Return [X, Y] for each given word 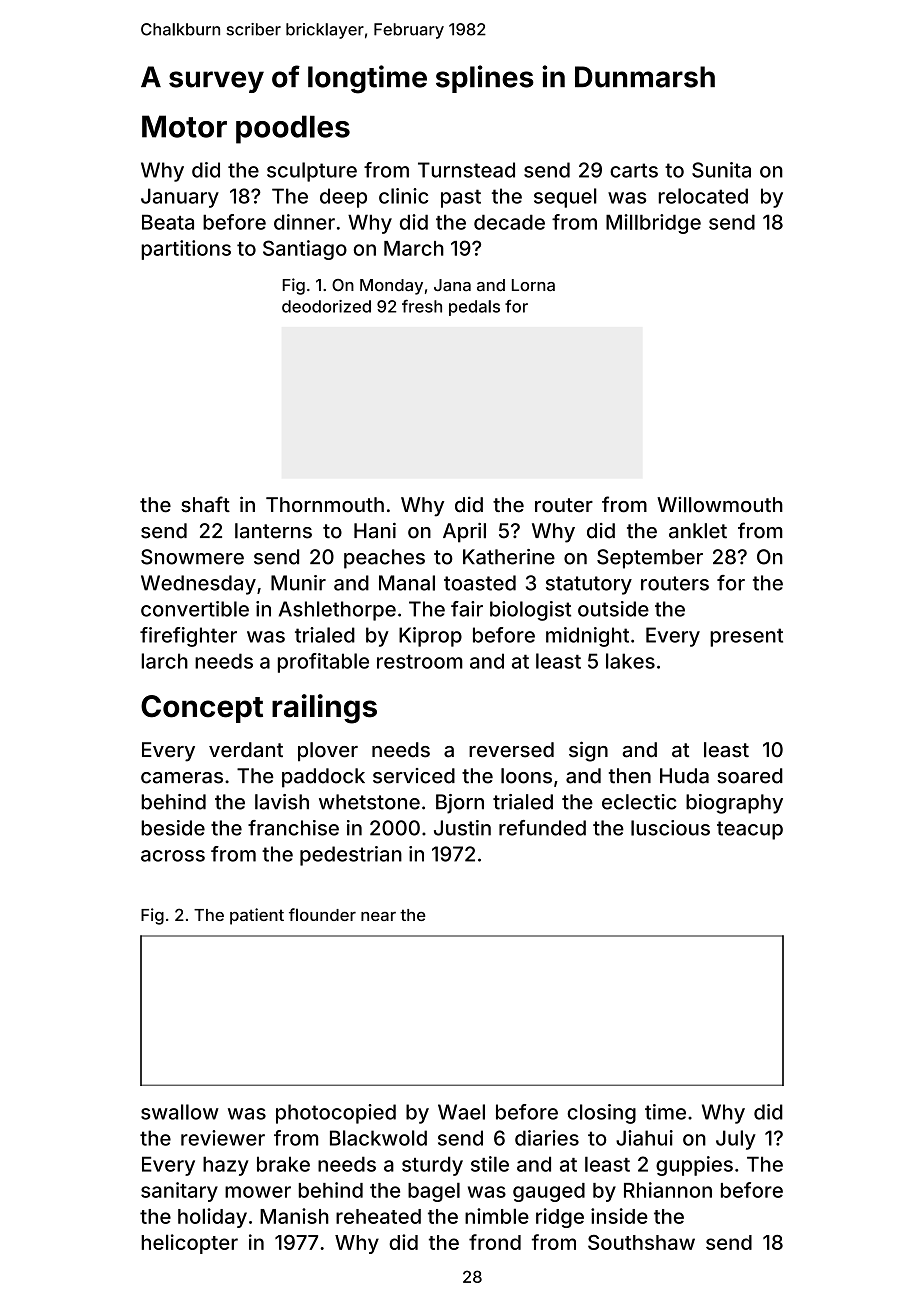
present [746, 637]
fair [467, 609]
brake [283, 1164]
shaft [205, 504]
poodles [293, 129]
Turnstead [466, 170]
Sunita [721, 170]
